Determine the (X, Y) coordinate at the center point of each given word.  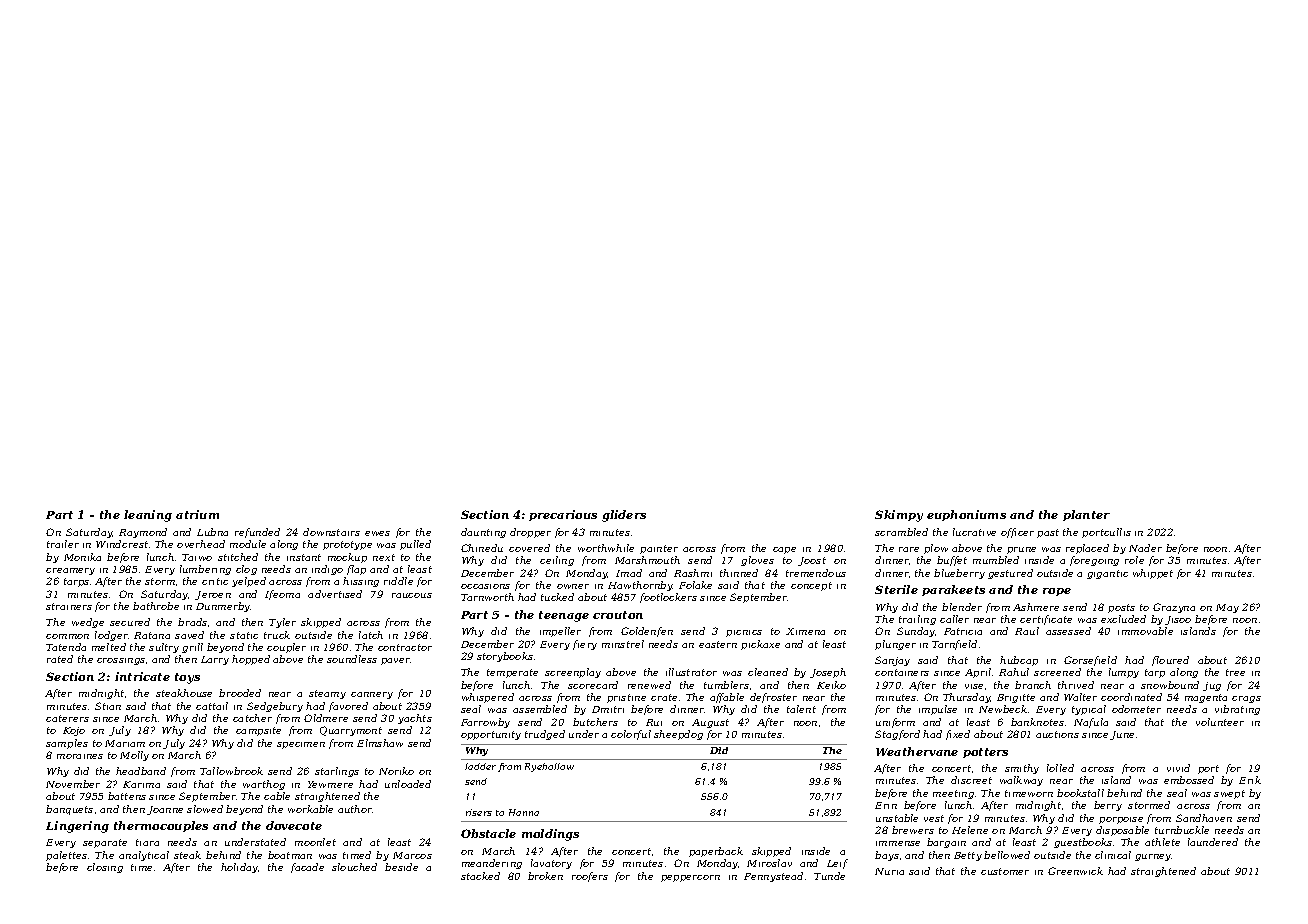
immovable (1145, 631)
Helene (970, 830)
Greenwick (1075, 871)
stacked (480, 876)
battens (127, 796)
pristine (626, 698)
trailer (63, 544)
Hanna (524, 812)
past (1048, 533)
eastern (718, 644)
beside (401, 867)
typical (1089, 710)
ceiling (557, 561)
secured (130, 622)
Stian (108, 706)
